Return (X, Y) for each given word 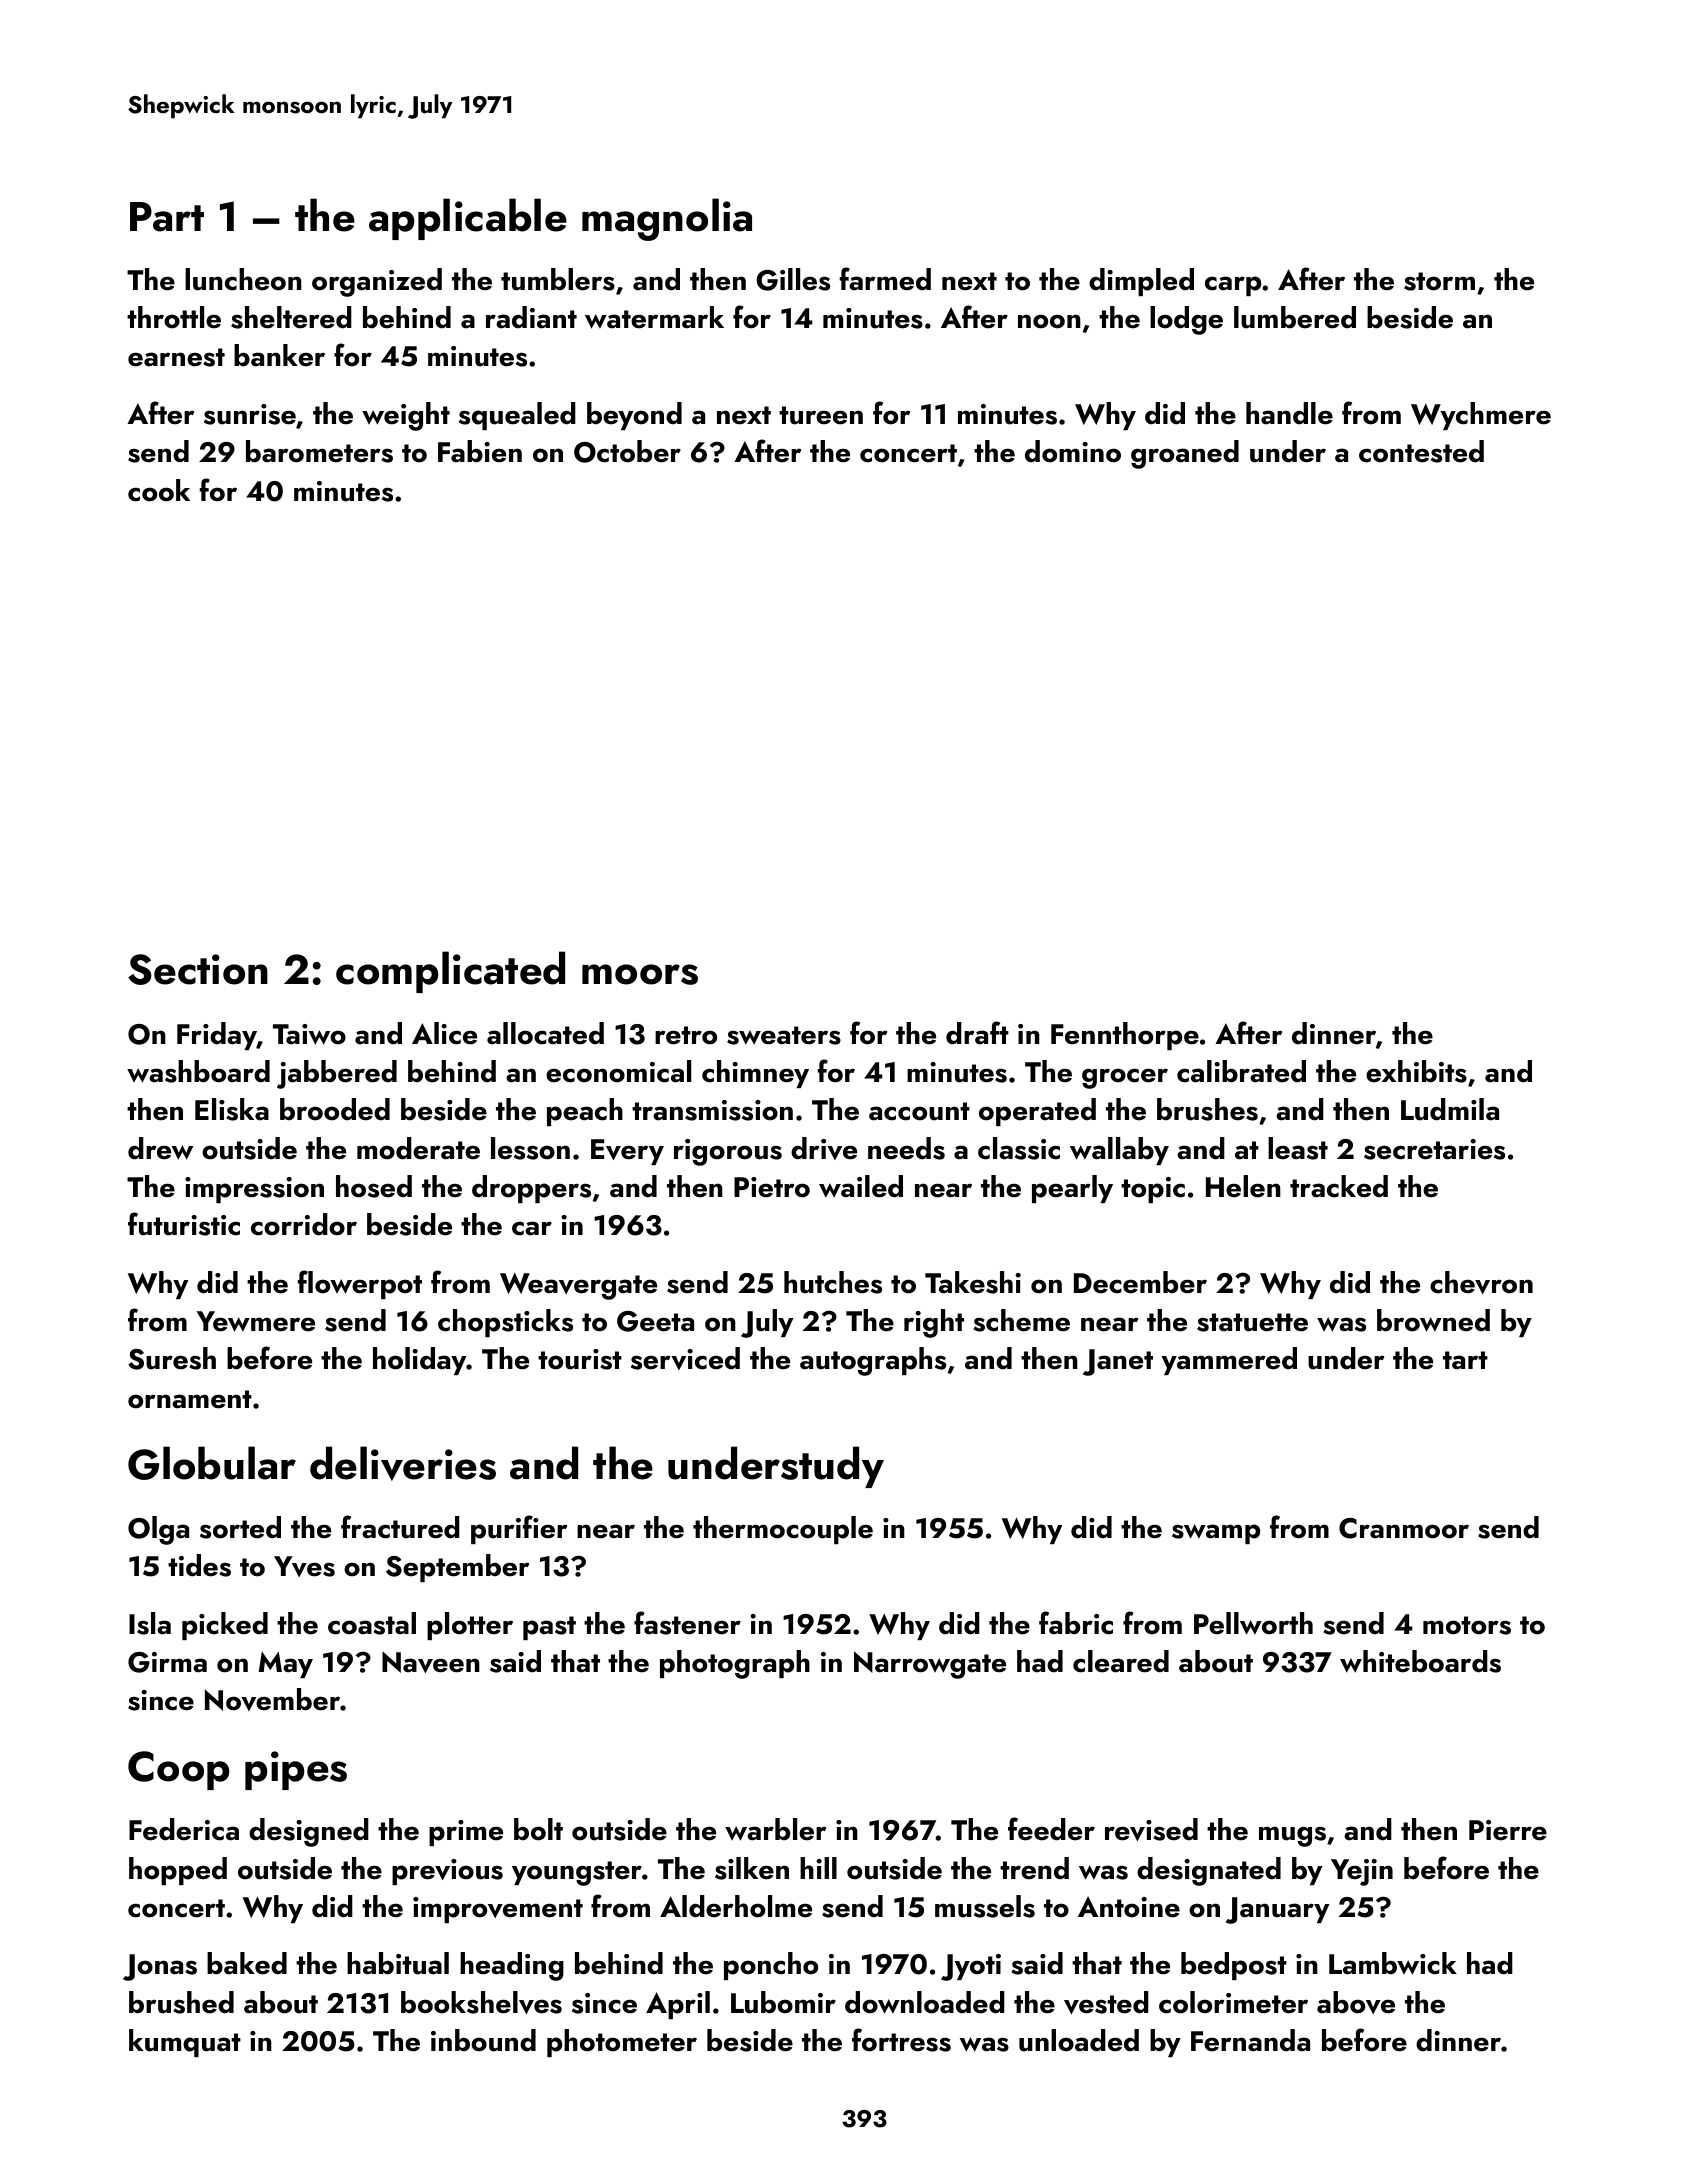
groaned (1185, 454)
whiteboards (1420, 1661)
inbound (483, 2040)
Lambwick (1393, 1963)
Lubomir (783, 2002)
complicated (450, 972)
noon (1049, 321)
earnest (176, 357)
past (549, 1628)
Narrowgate (930, 1665)
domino (1073, 451)
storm (1439, 281)
